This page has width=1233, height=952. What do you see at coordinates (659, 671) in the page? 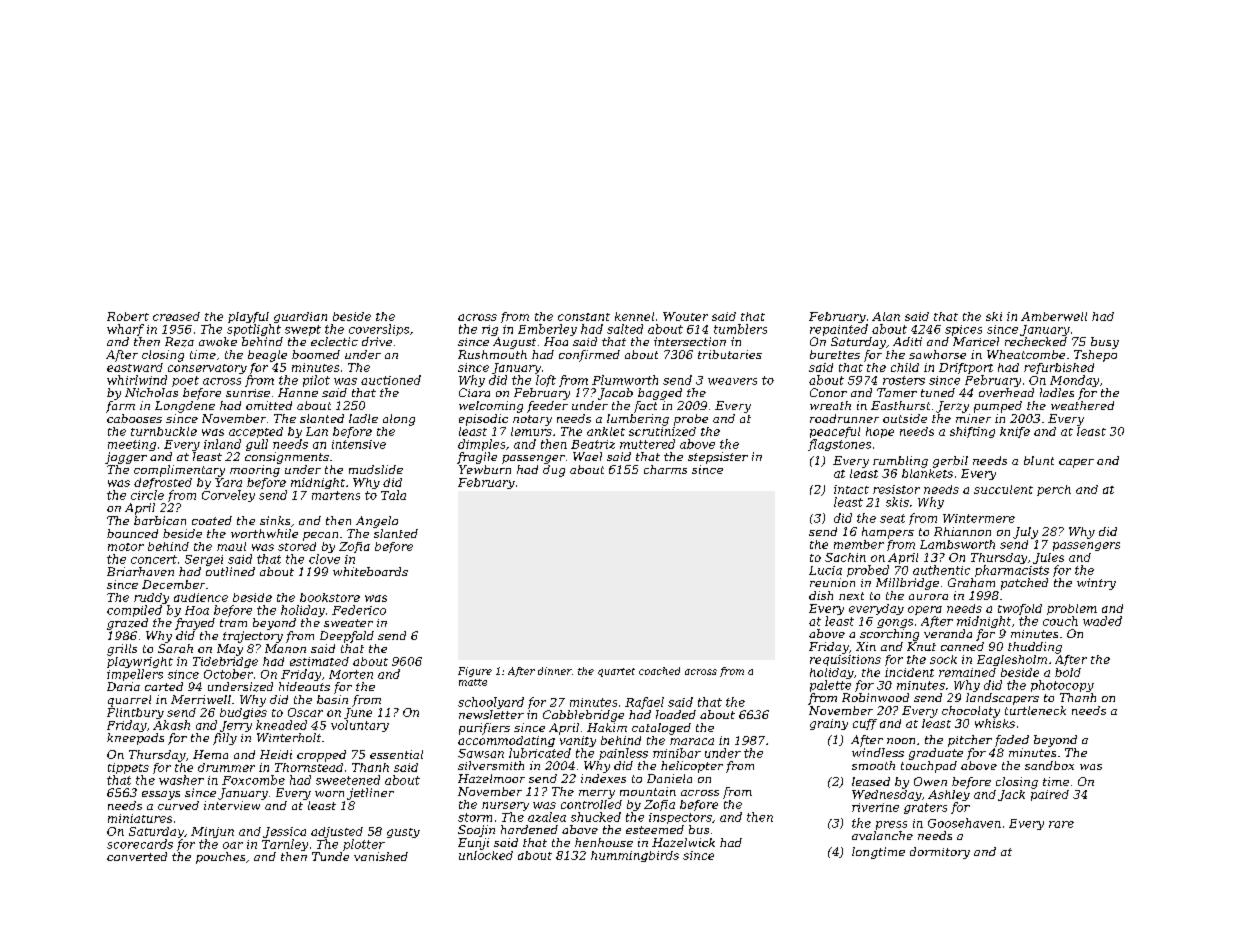
I see `coached` at bounding box center [659, 671].
